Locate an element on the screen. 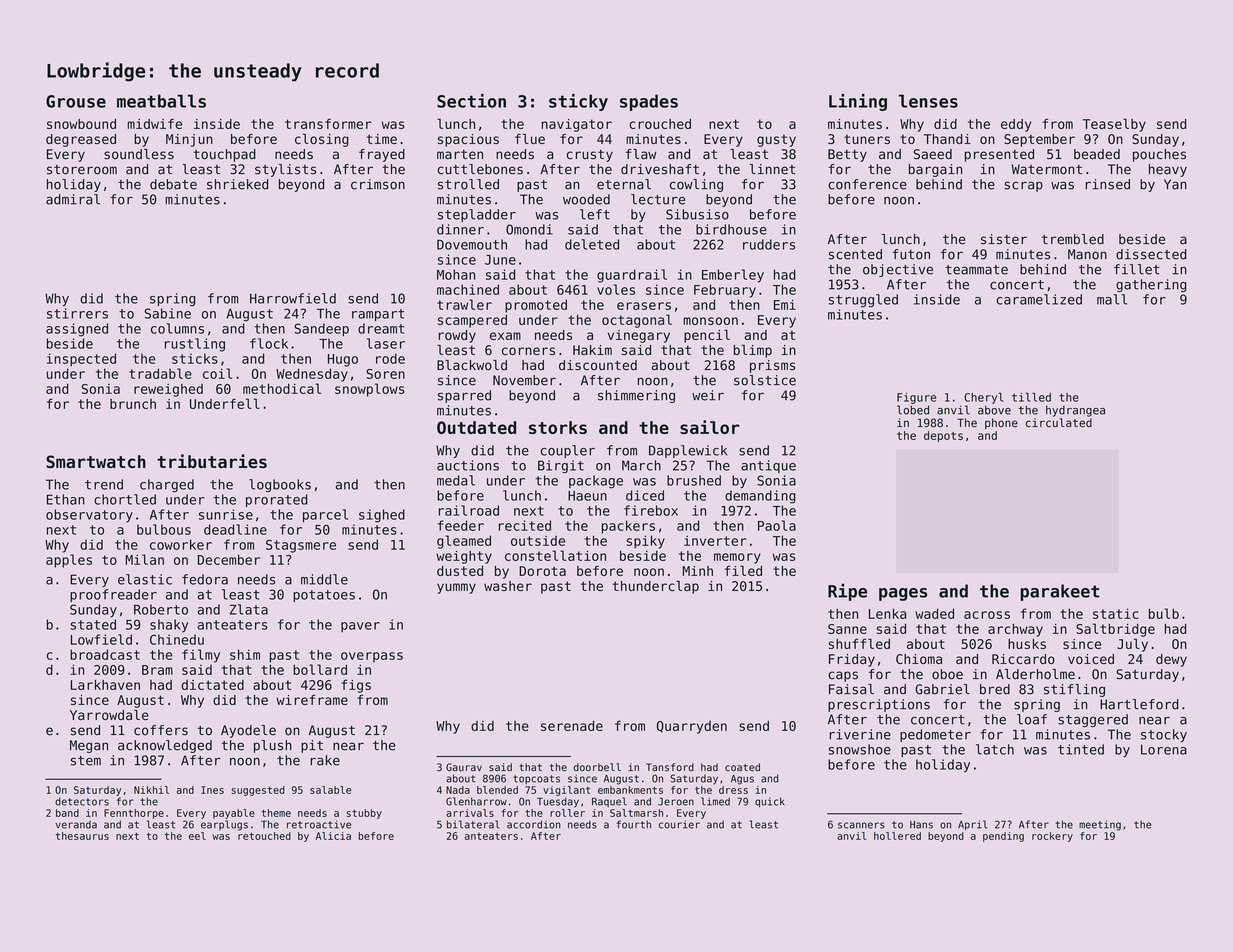 The height and width of the screenshot is (952, 1233). hollered is located at coordinates (897, 836).
